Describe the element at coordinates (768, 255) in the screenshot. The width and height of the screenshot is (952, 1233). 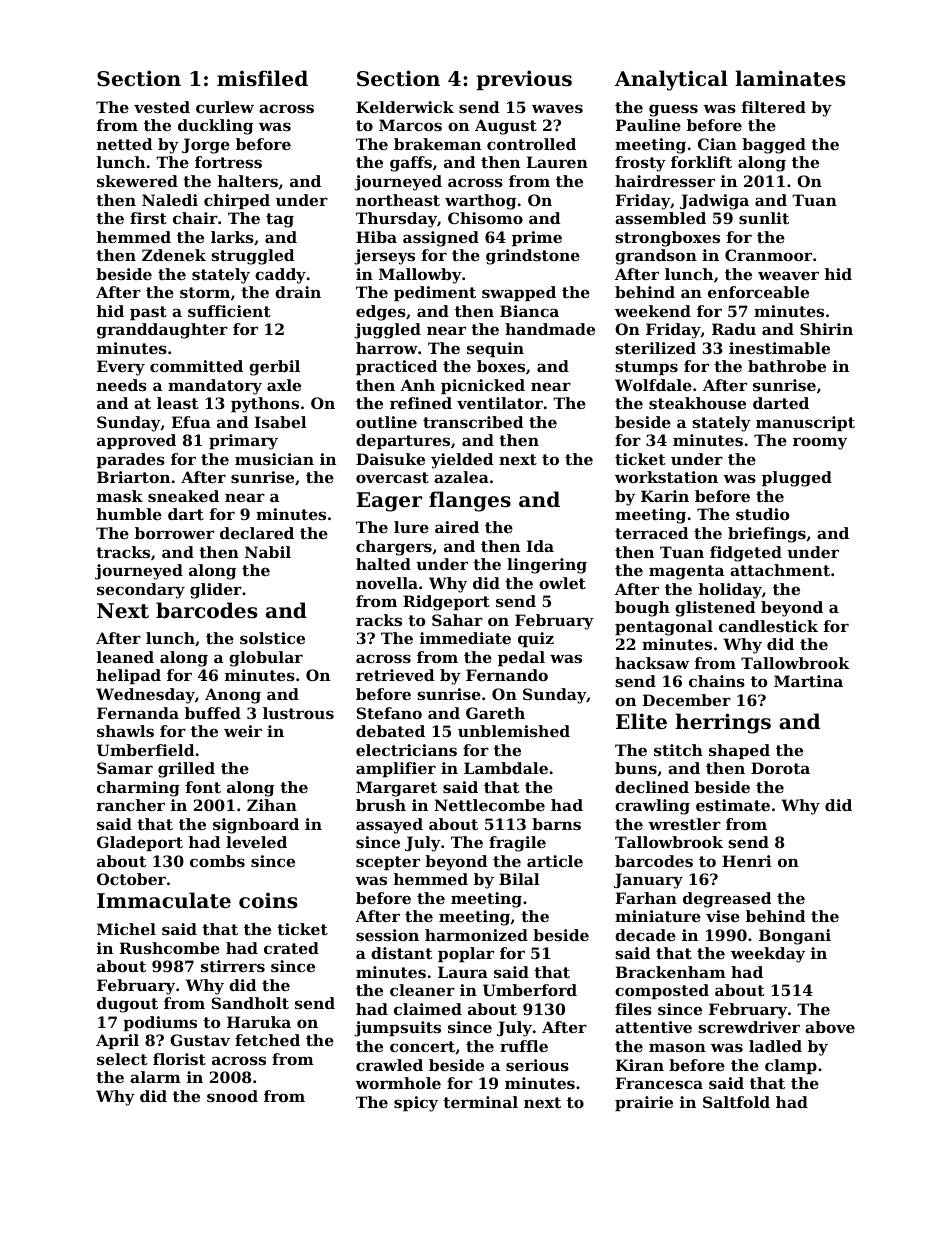
I see `Cranmoor` at that location.
